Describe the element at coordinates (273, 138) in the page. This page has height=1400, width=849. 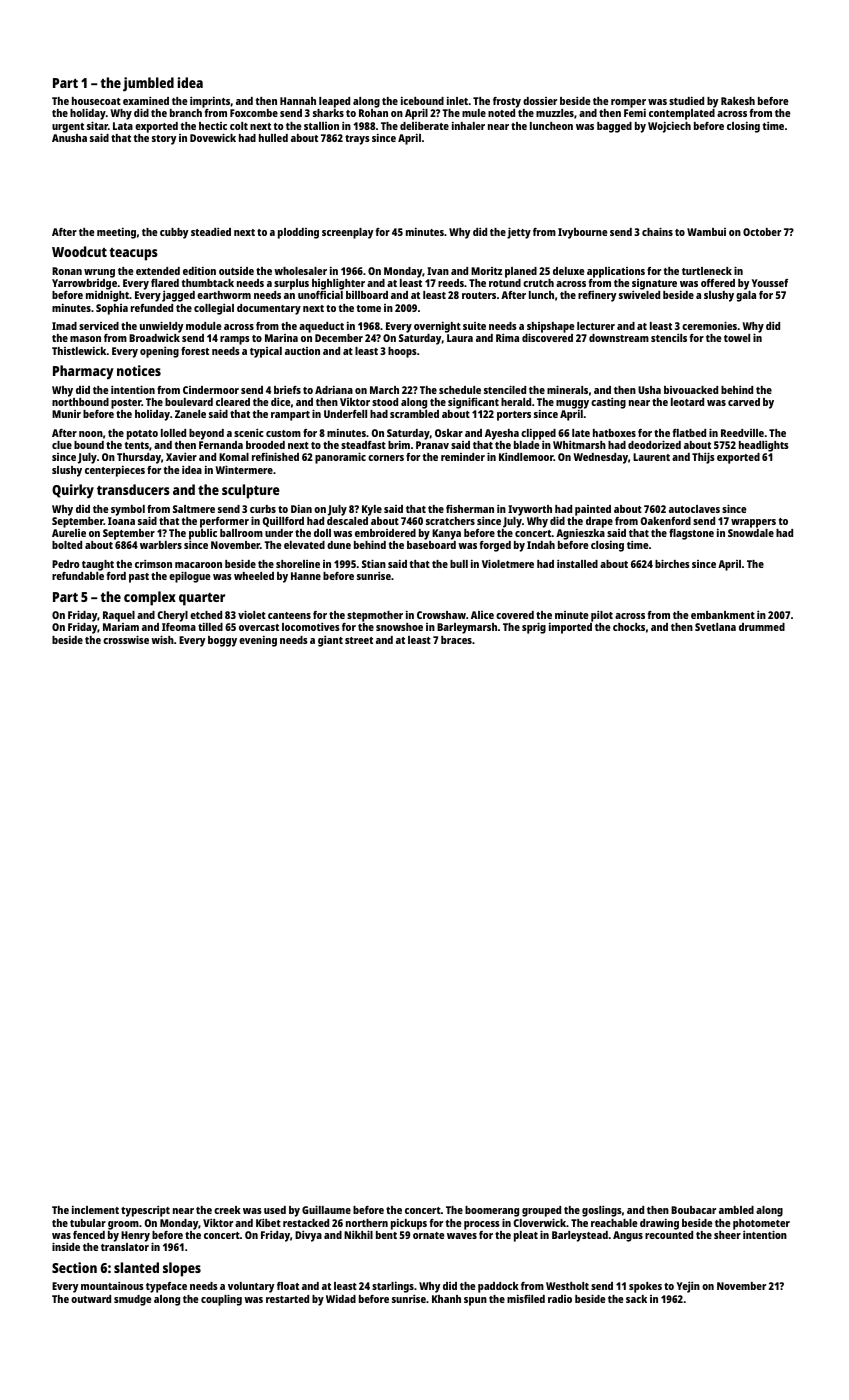
I see `hulled` at that location.
